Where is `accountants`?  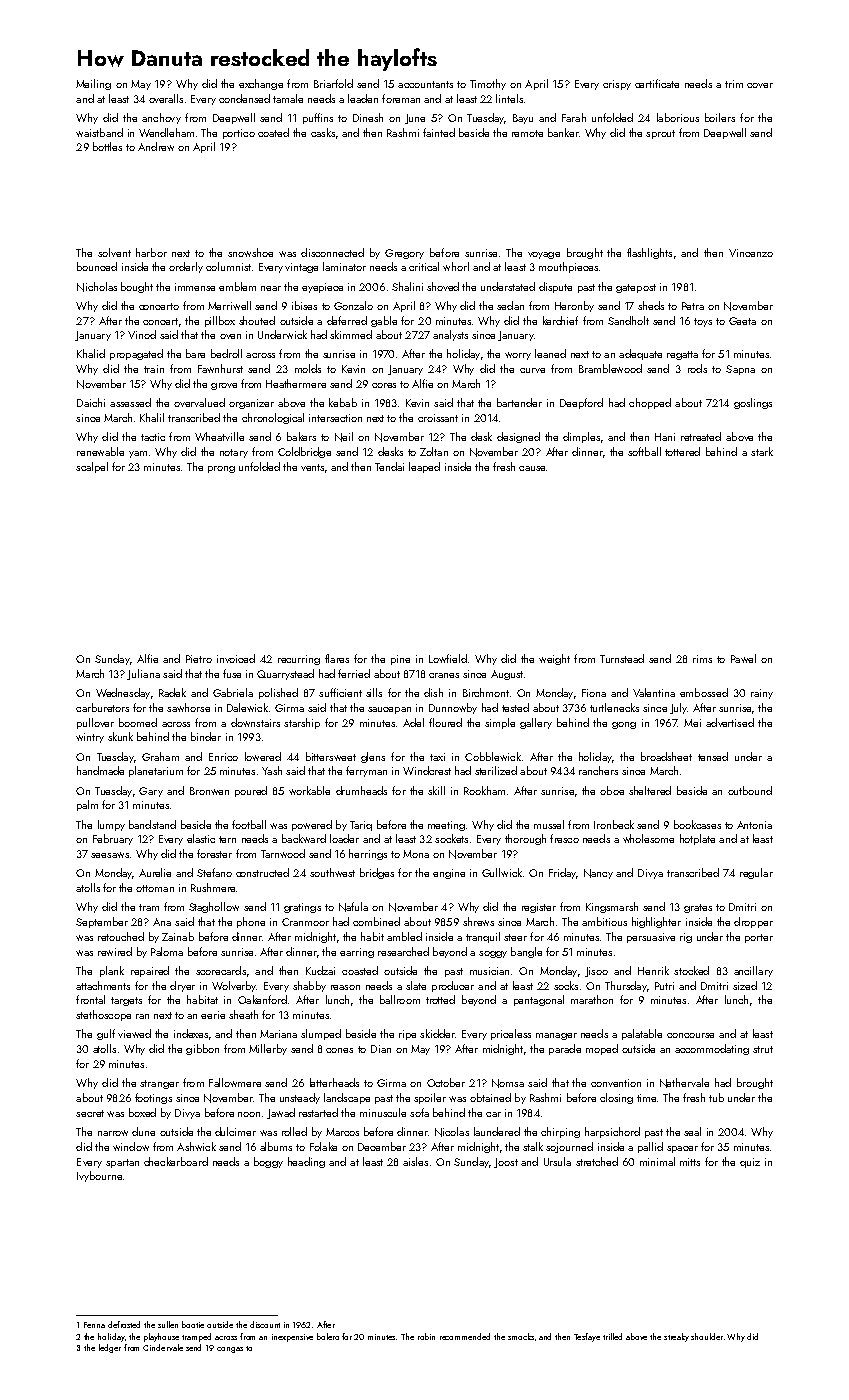 accountants is located at coordinates (425, 84).
